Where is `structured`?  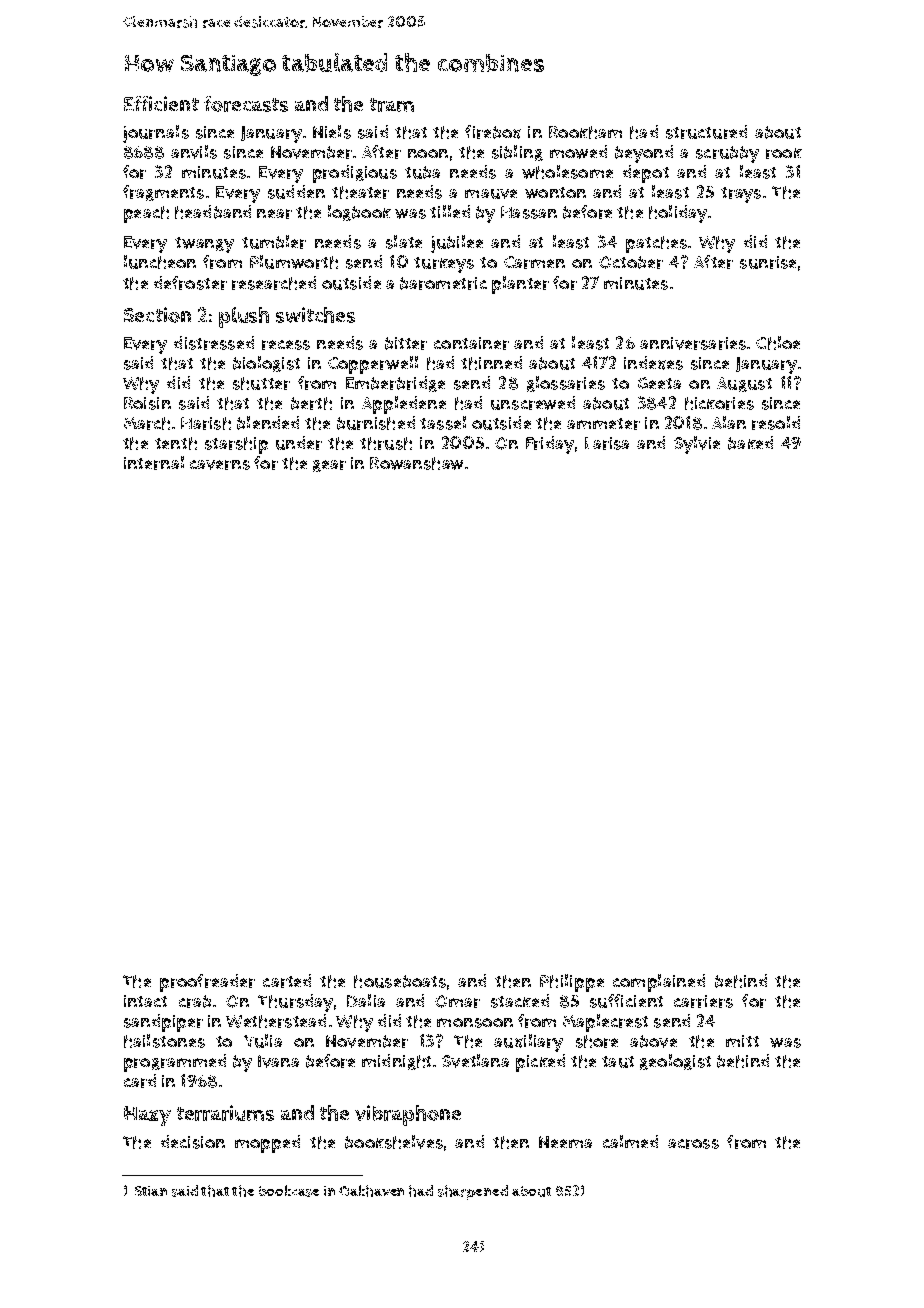 structured is located at coordinates (706, 132).
